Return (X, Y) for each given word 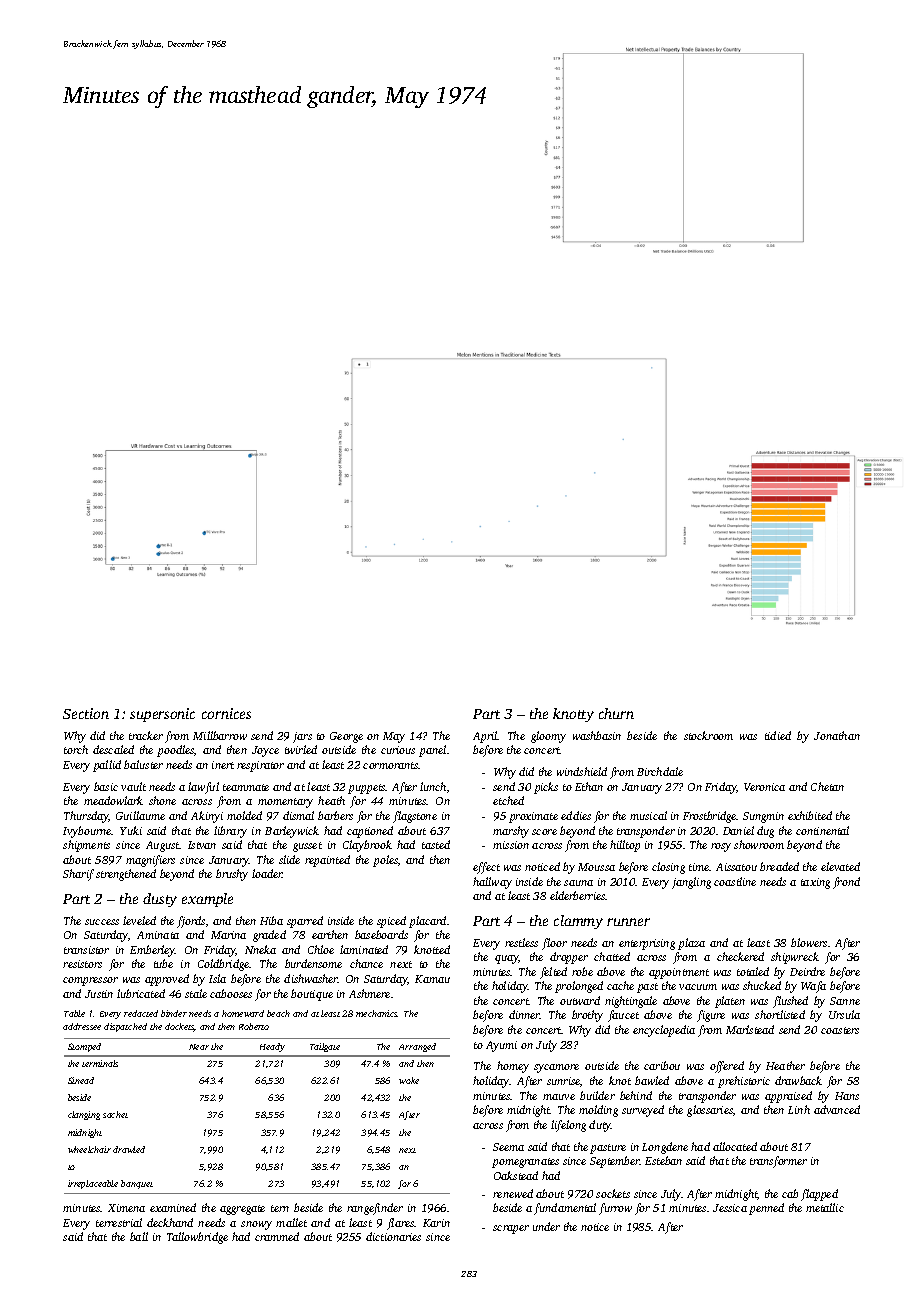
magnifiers (150, 861)
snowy (256, 1225)
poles (385, 861)
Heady (272, 1047)
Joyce (265, 751)
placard (427, 922)
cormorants (390, 765)
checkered (740, 956)
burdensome (313, 963)
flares (401, 1224)
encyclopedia (664, 1031)
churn (616, 713)
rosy (721, 847)
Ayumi (501, 1046)
